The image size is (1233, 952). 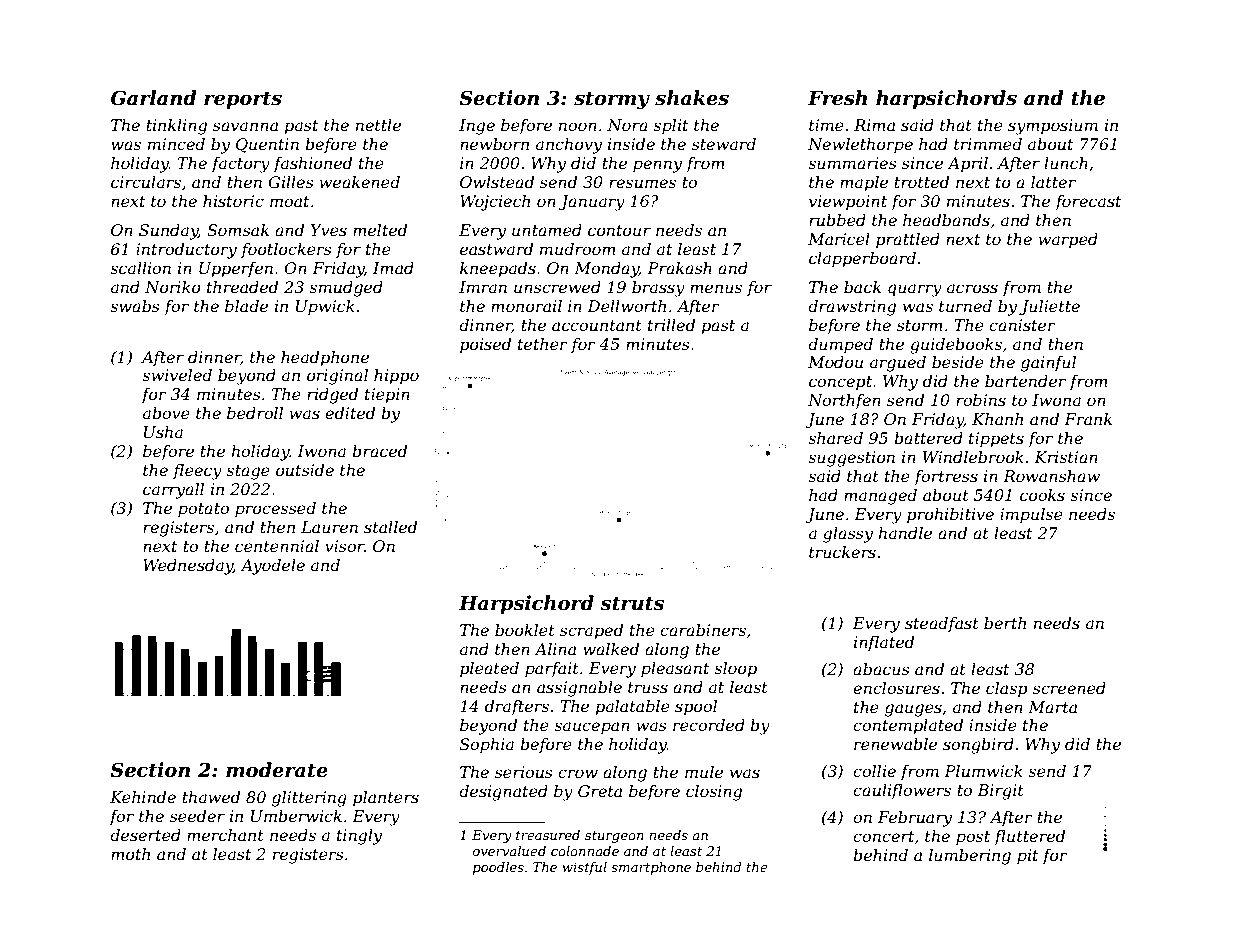 I want to click on scallion, so click(x=140, y=268).
